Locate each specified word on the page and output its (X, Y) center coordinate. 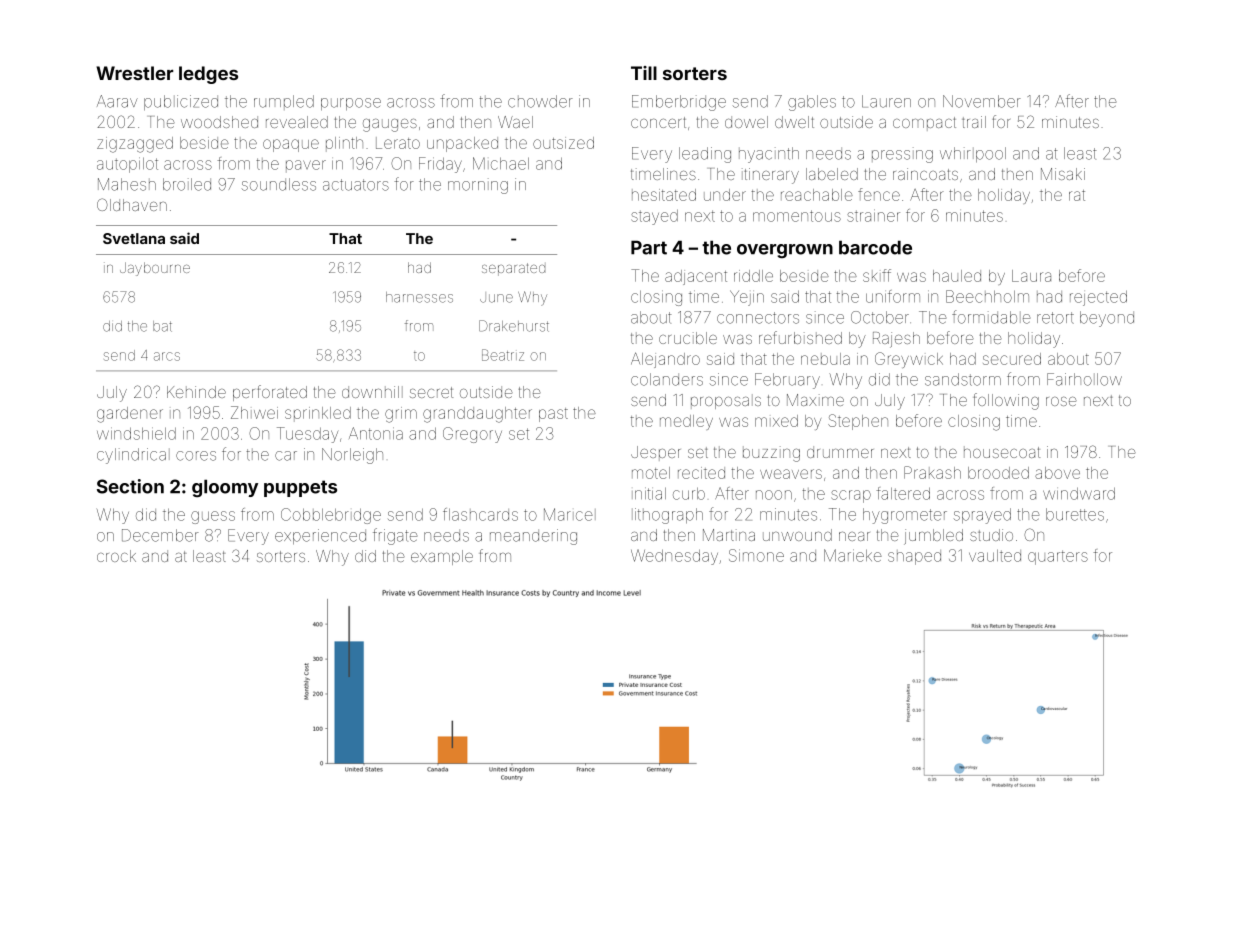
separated (513, 269)
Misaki (1063, 174)
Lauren (886, 101)
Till (644, 73)
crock (116, 556)
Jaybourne (155, 269)
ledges (208, 75)
